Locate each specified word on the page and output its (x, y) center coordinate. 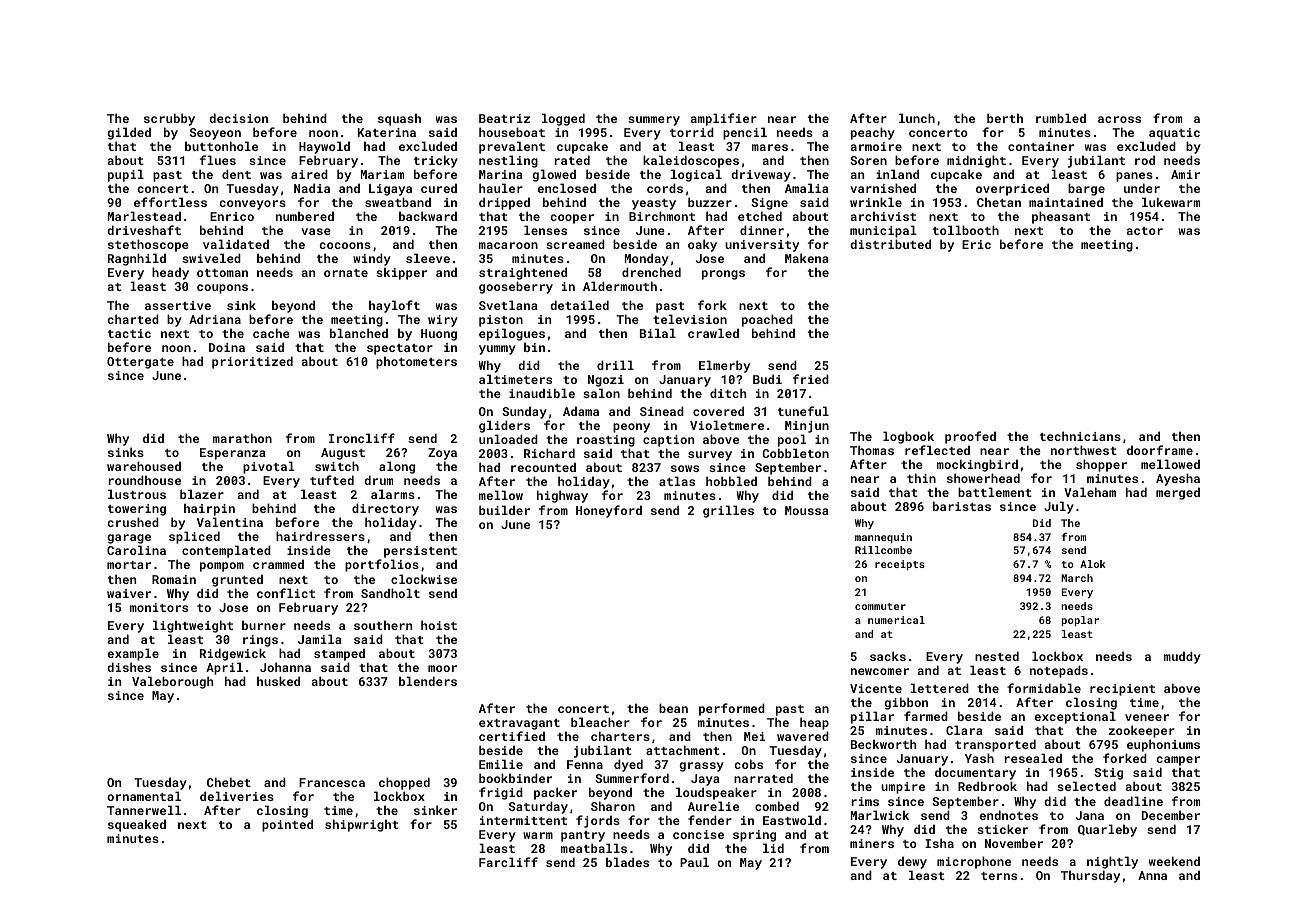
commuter (880, 606)
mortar (129, 565)
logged (563, 119)
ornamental (144, 796)
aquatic (1174, 134)
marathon (242, 438)
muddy (1182, 657)
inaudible (542, 393)
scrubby (169, 119)
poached (767, 320)
